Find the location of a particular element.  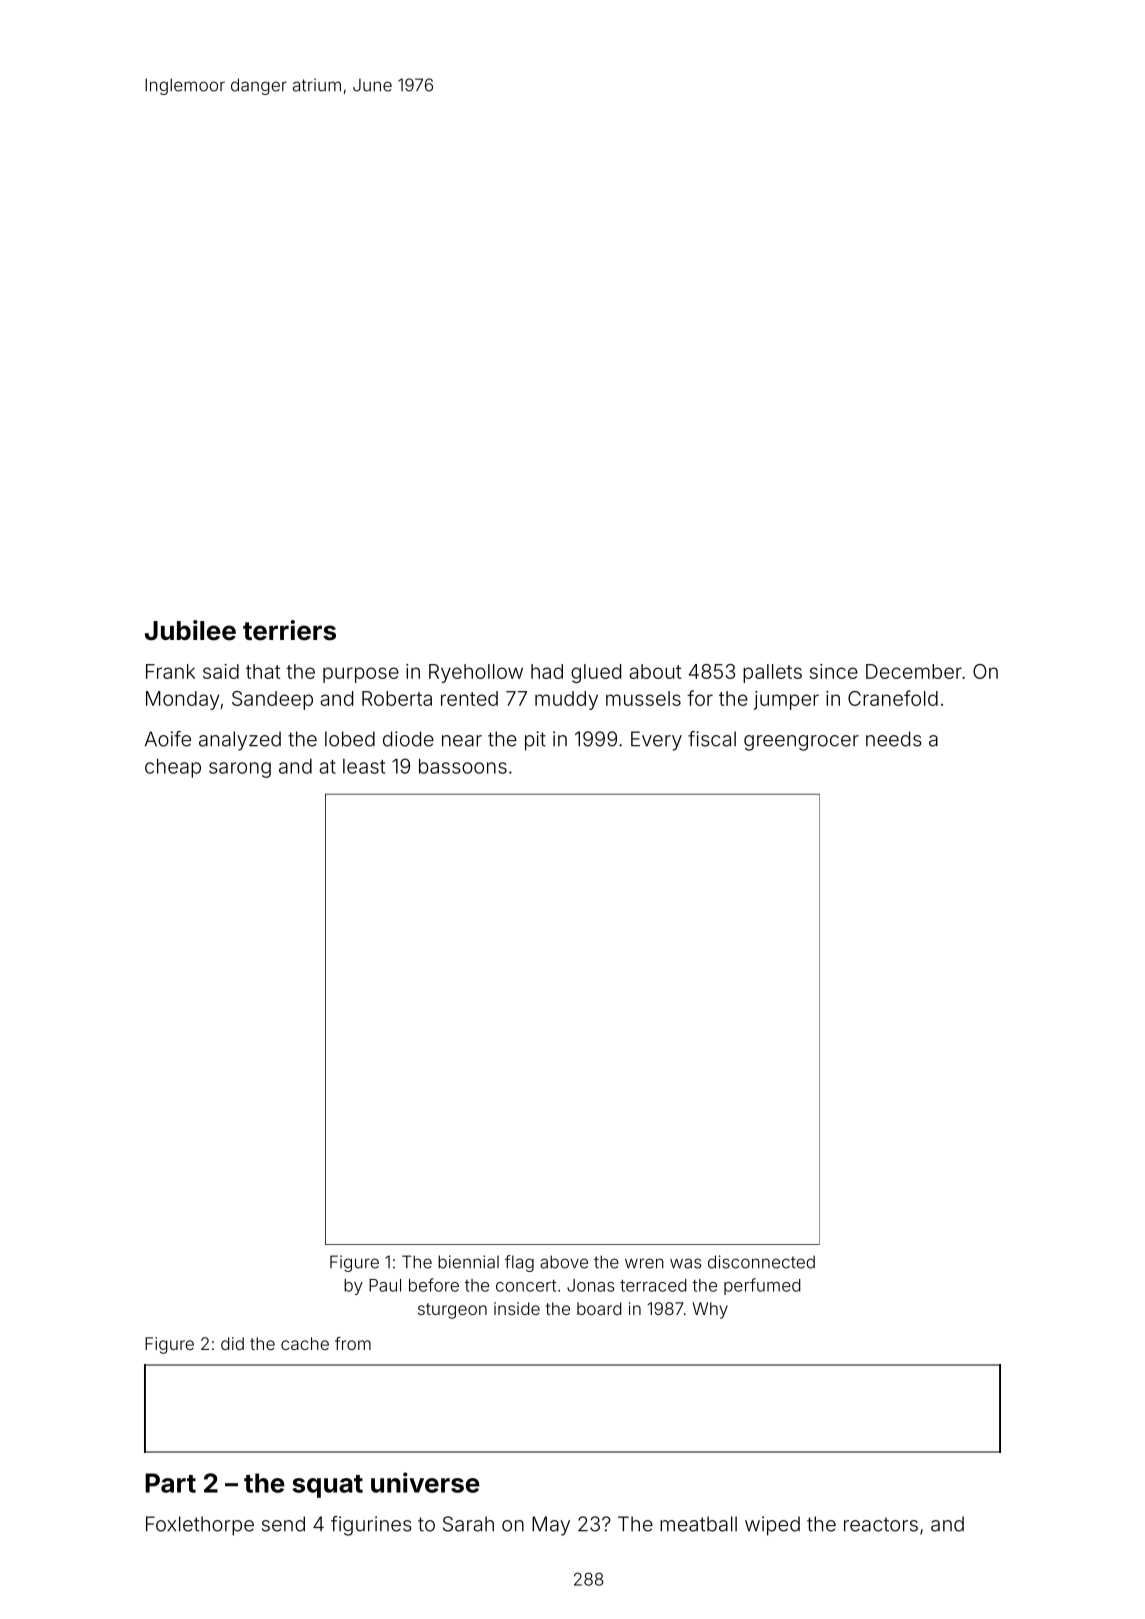

December is located at coordinates (914, 671).
